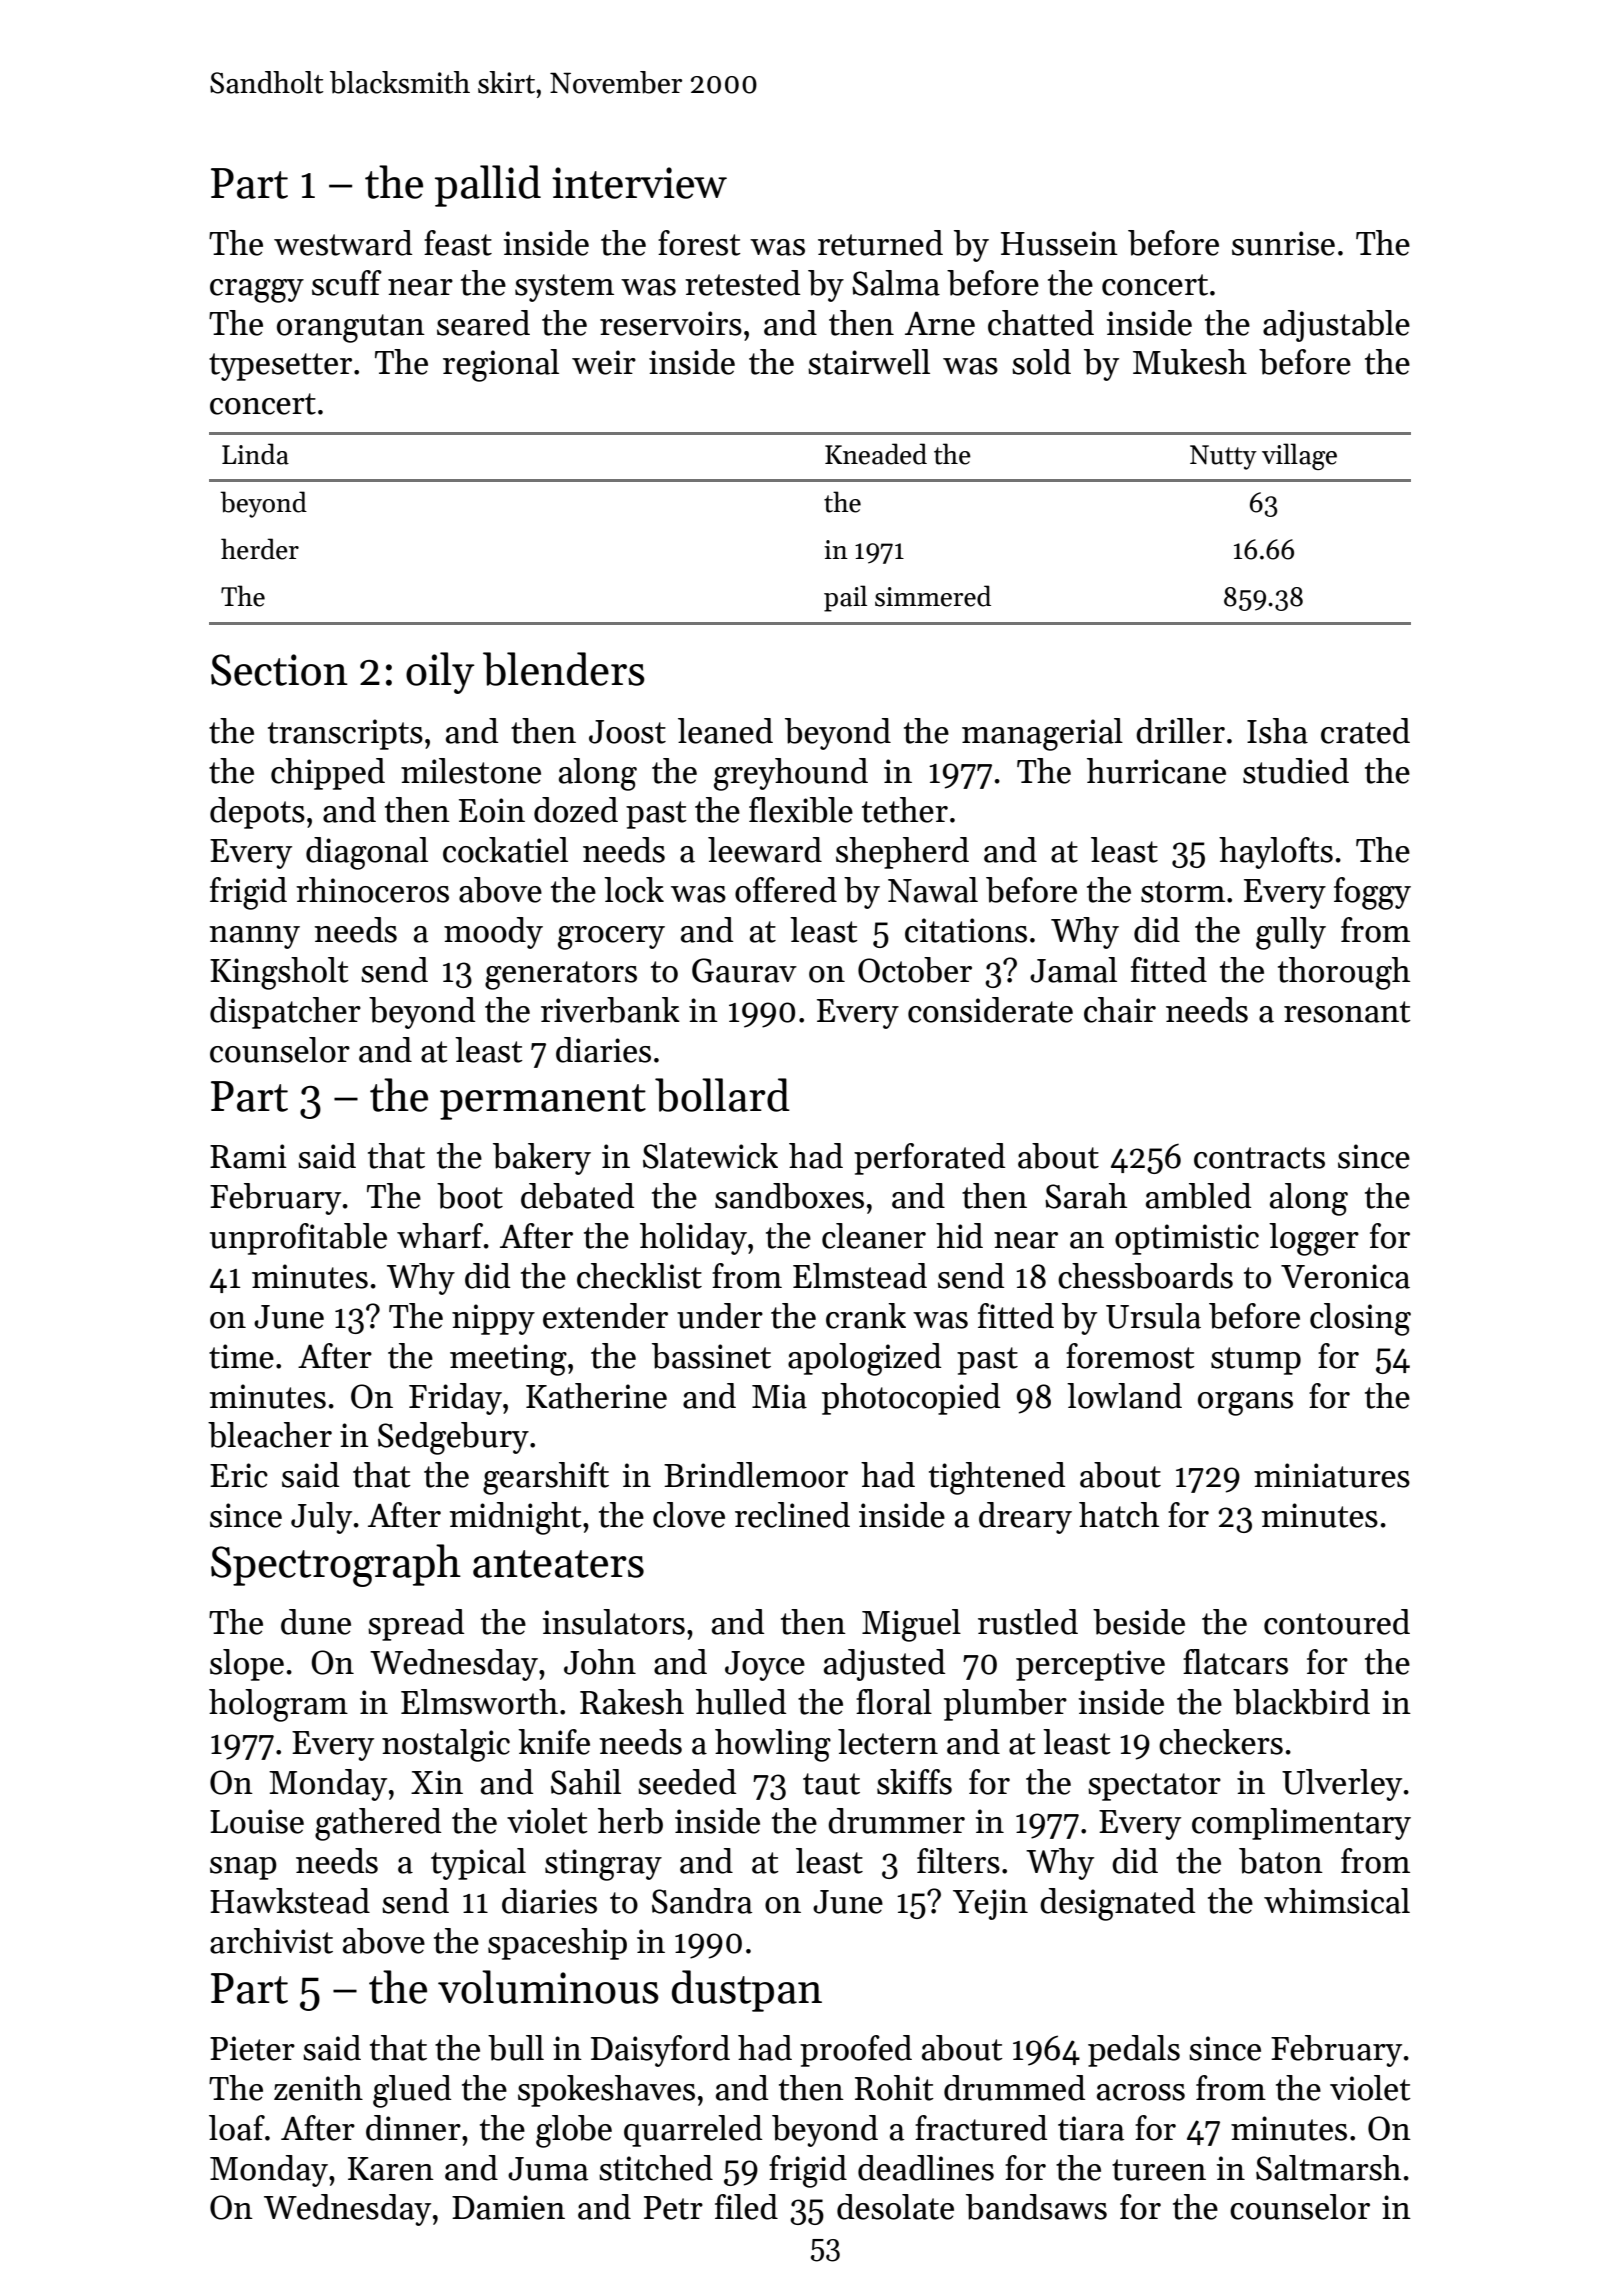 This page has height=2292, width=1620. I want to click on plumber, so click(1005, 1705).
